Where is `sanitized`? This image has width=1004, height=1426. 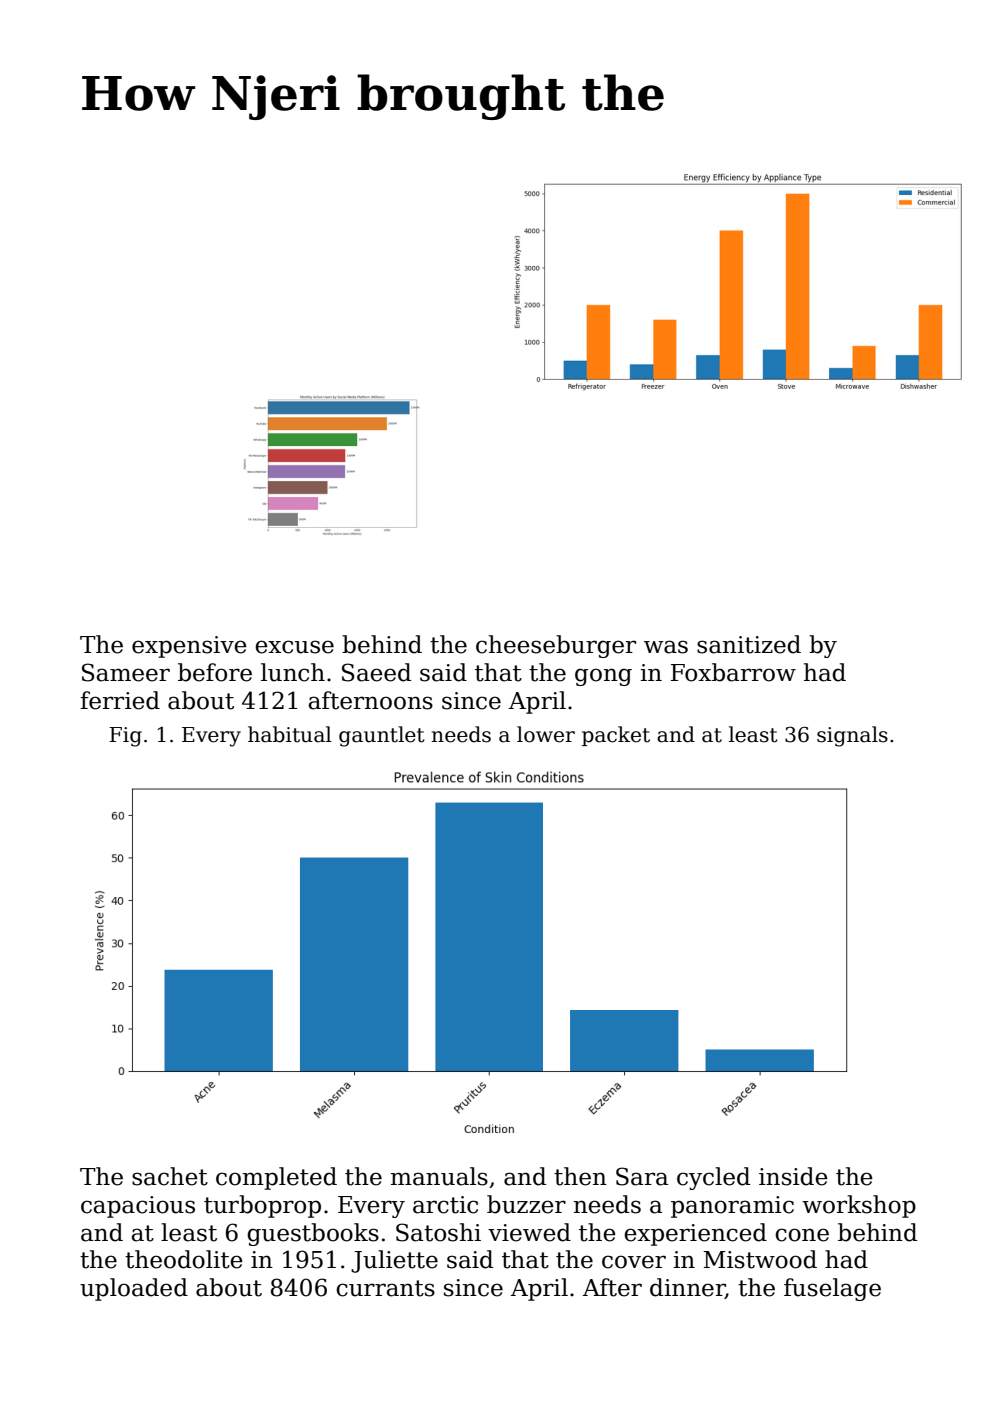
sanitized is located at coordinates (749, 644).
